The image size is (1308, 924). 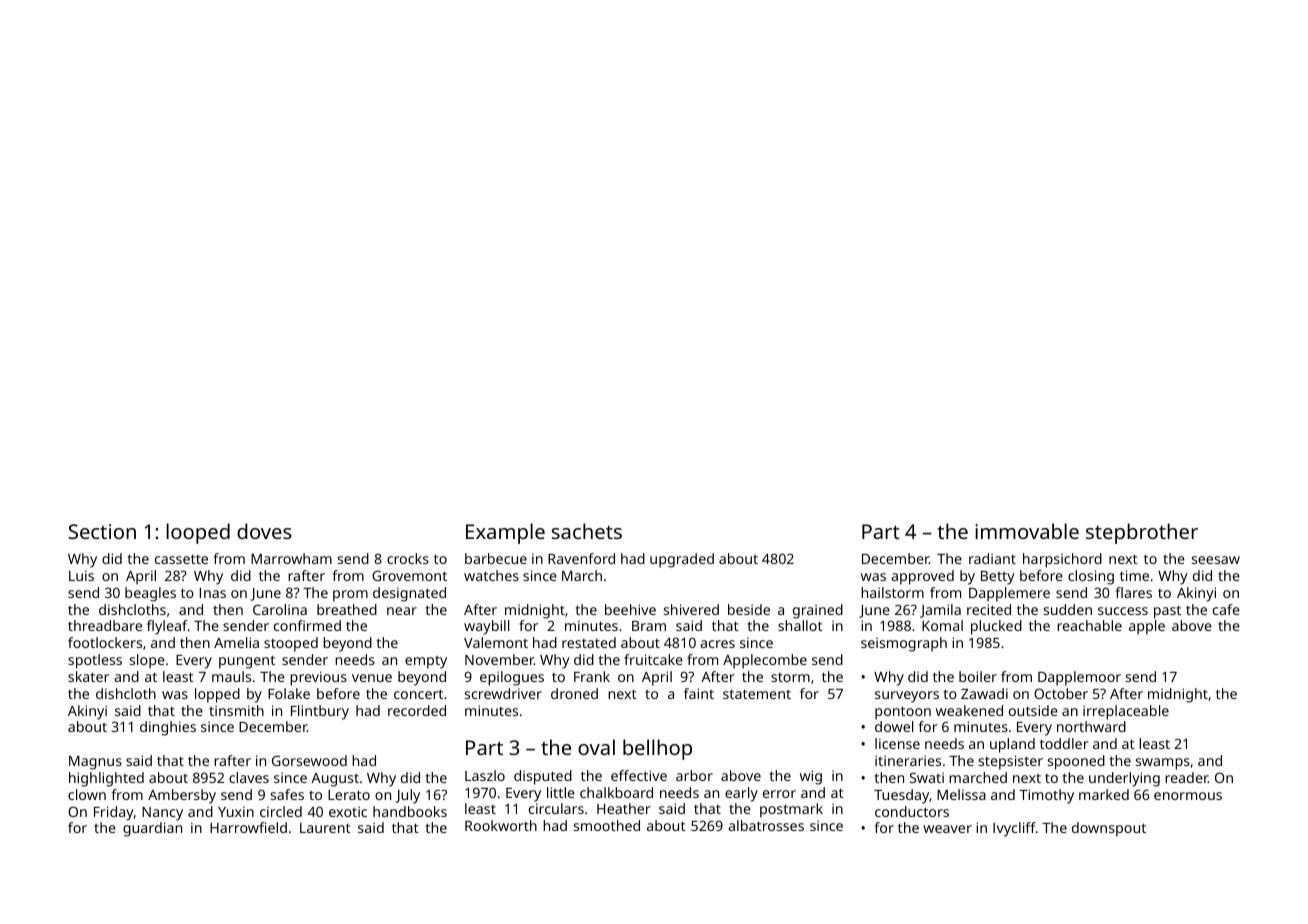 What do you see at coordinates (653, 659) in the image?
I see `fruitcake` at bounding box center [653, 659].
